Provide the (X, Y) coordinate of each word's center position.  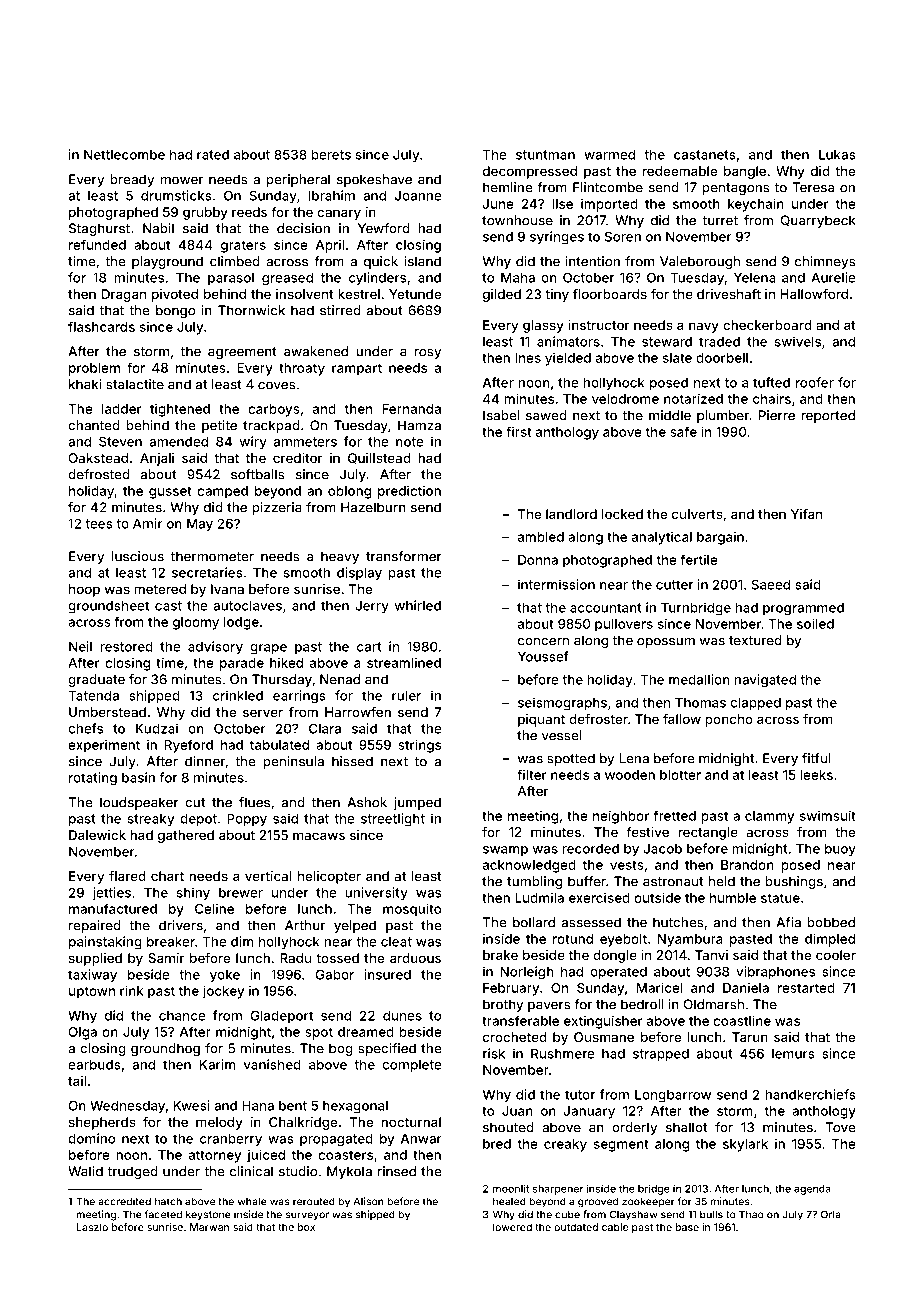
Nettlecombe (124, 154)
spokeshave (374, 180)
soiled (815, 623)
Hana (258, 1105)
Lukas (837, 155)
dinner (205, 761)
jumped (417, 803)
